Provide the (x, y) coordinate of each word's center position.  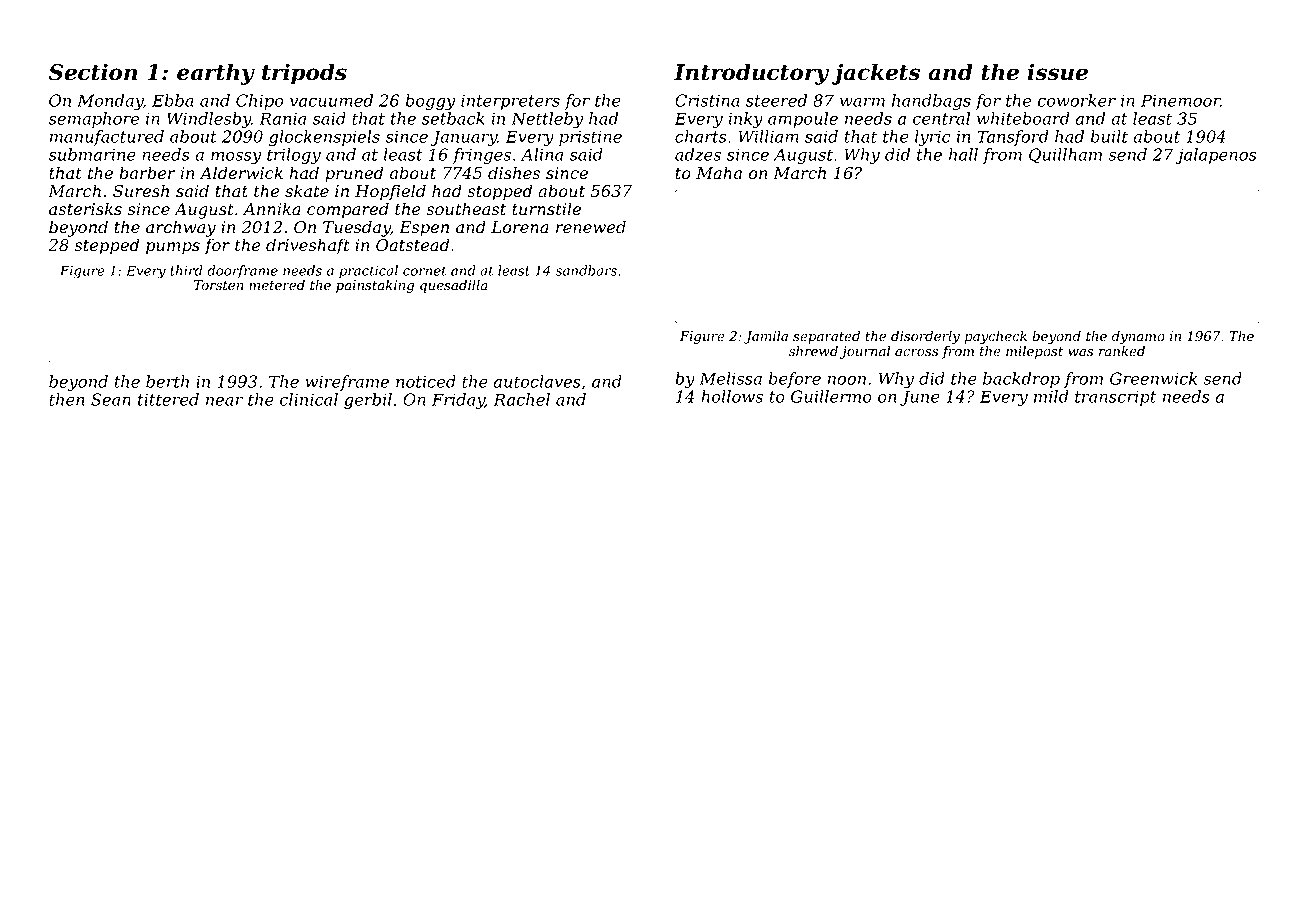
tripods (304, 74)
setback (453, 118)
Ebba (173, 100)
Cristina (707, 100)
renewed (591, 227)
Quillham (1065, 155)
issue (1058, 72)
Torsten (218, 285)
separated (826, 337)
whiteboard (1023, 118)
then (66, 399)
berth (167, 381)
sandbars (586, 270)
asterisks (85, 209)
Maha (719, 173)
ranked (1122, 351)
